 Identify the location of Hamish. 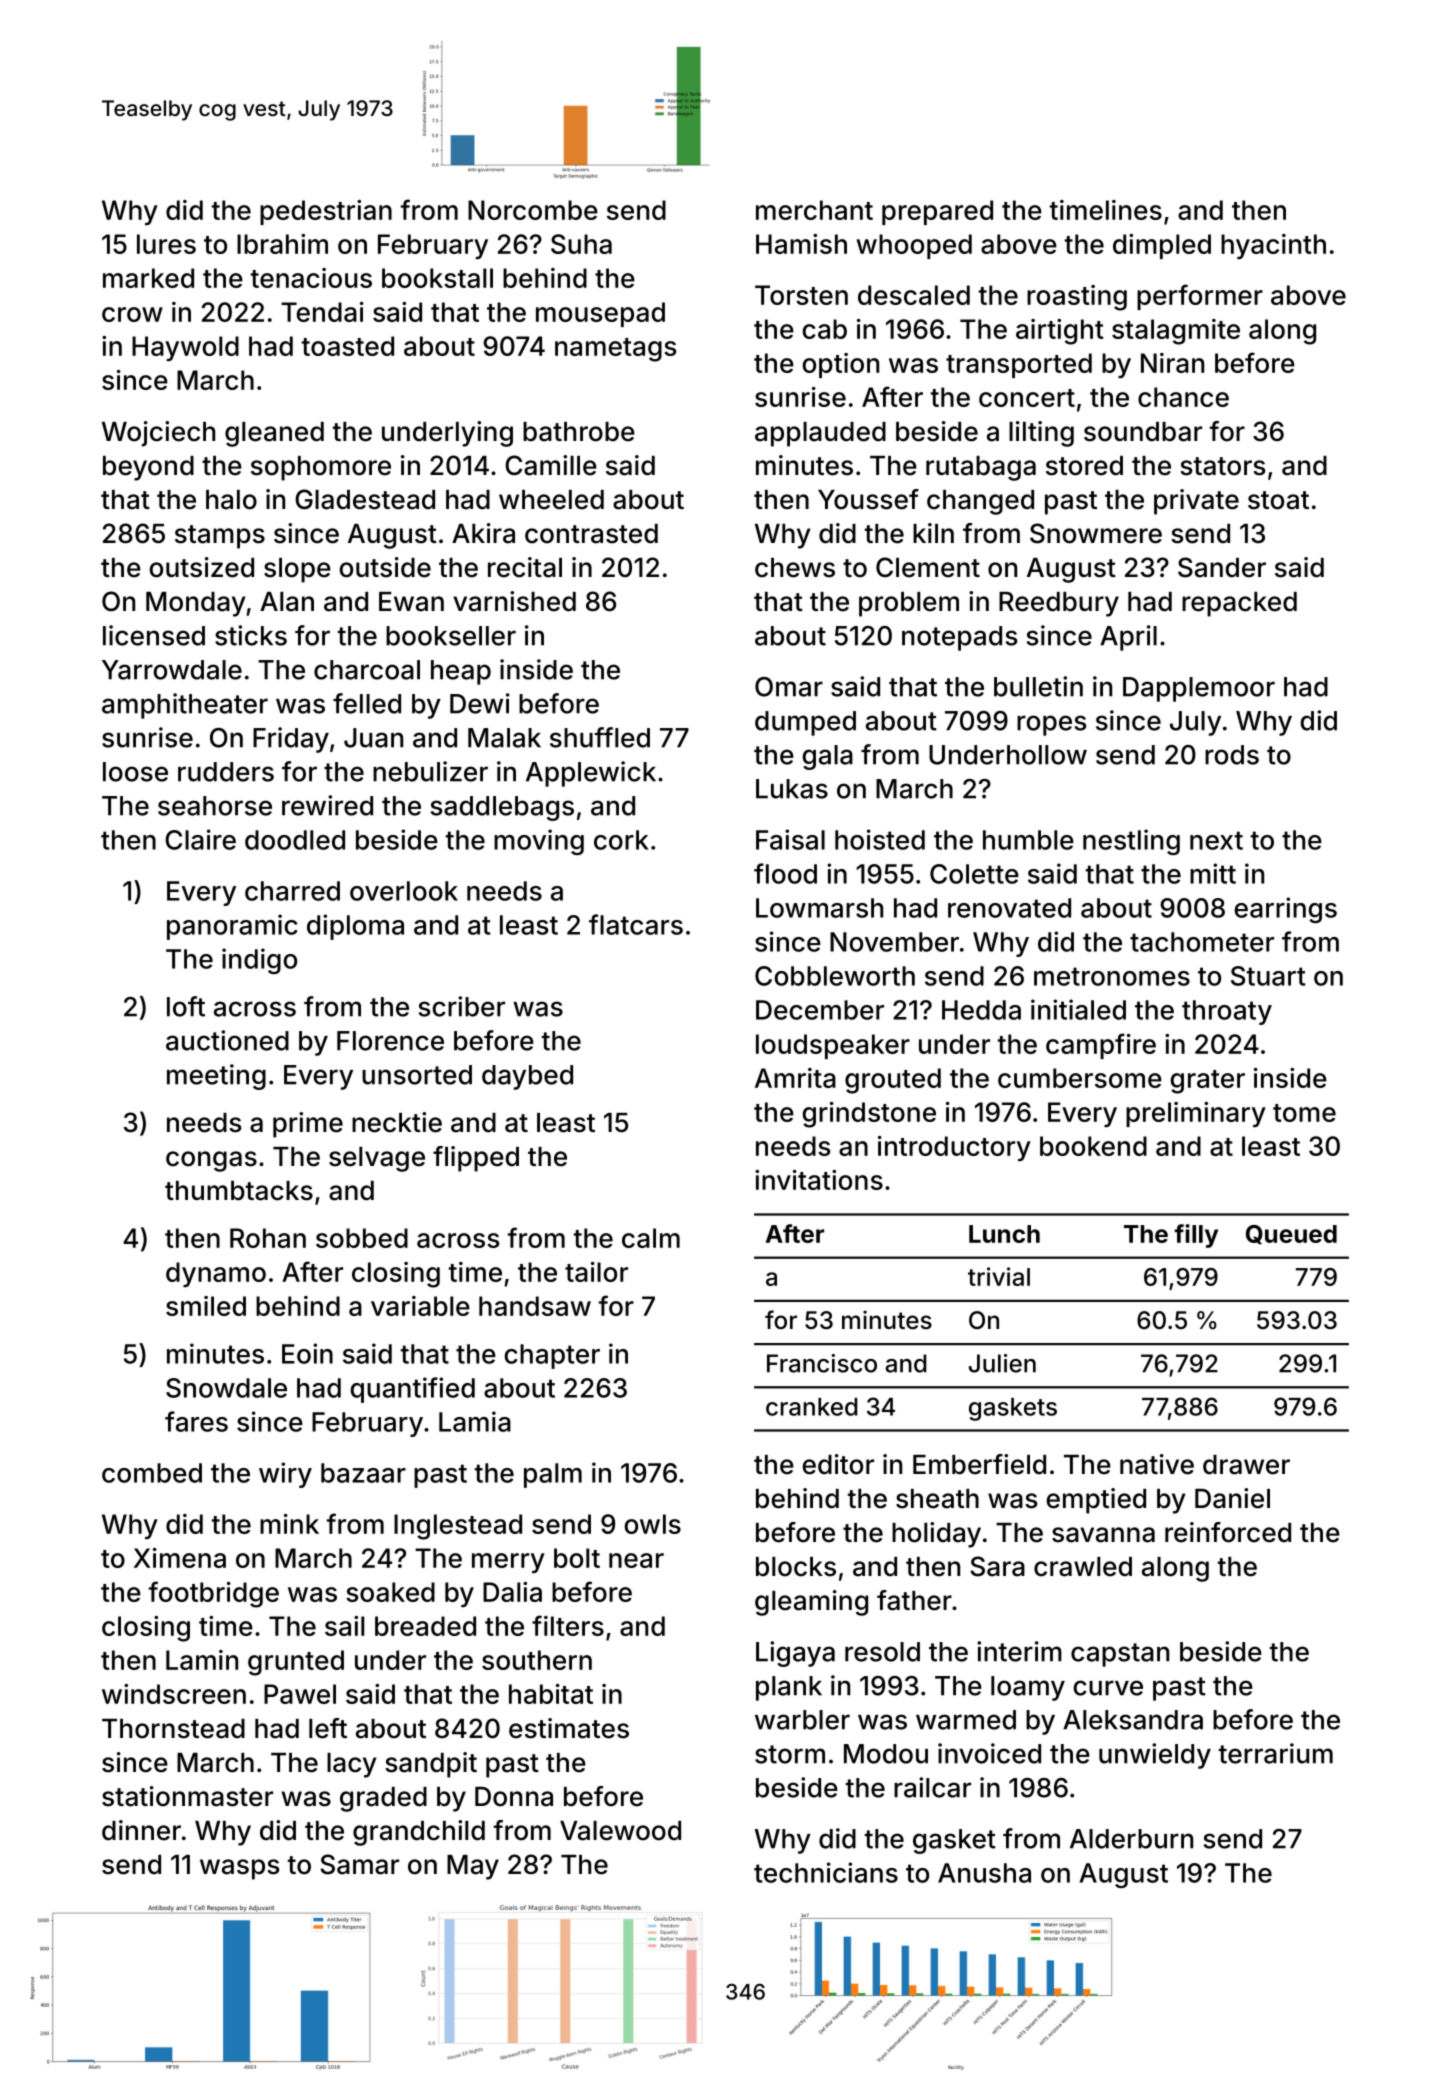
(801, 244).
